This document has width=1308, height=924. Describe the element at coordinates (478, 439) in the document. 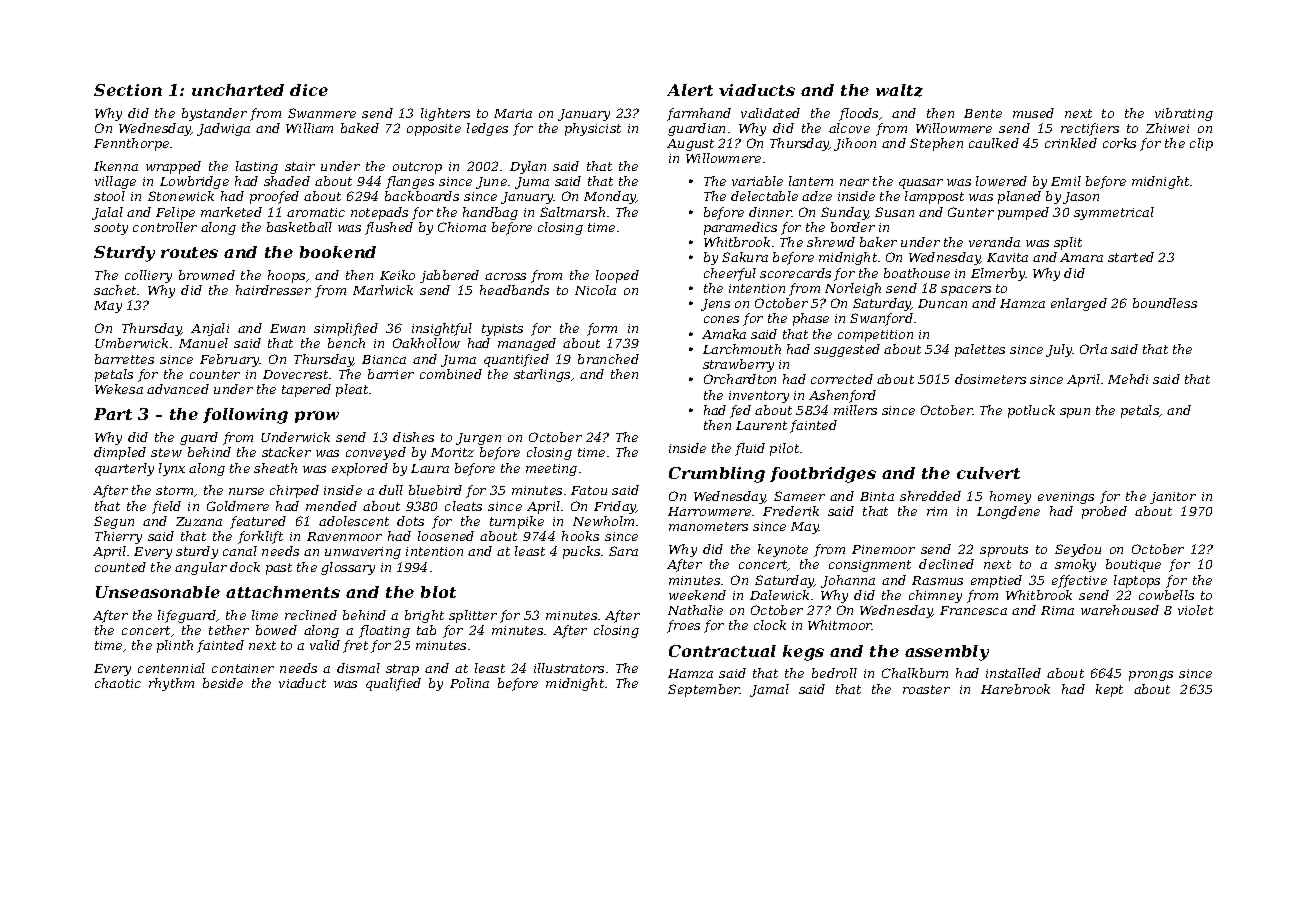

I see `Jurgen` at that location.
